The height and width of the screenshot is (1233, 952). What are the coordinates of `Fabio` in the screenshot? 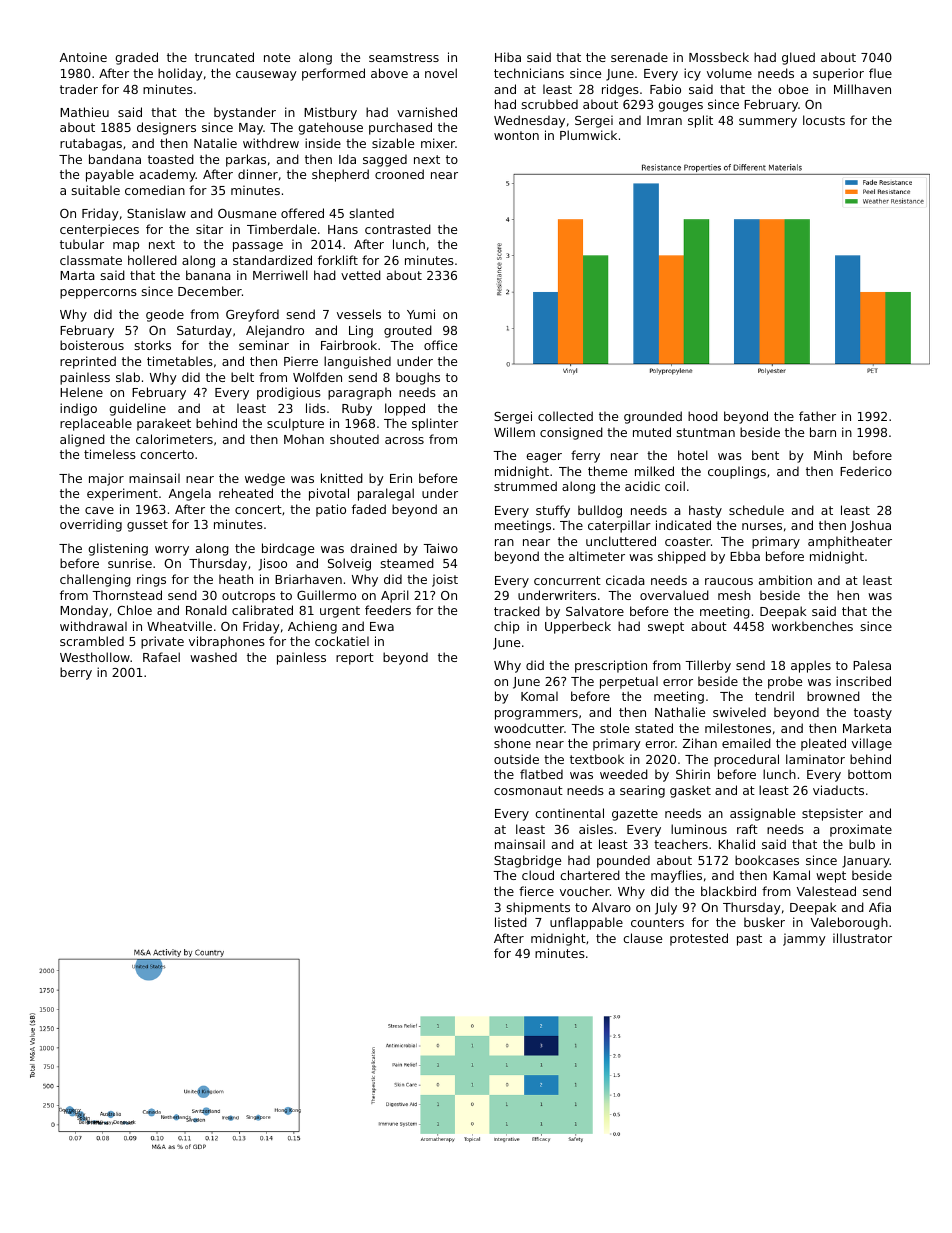 It's located at (665, 89).
